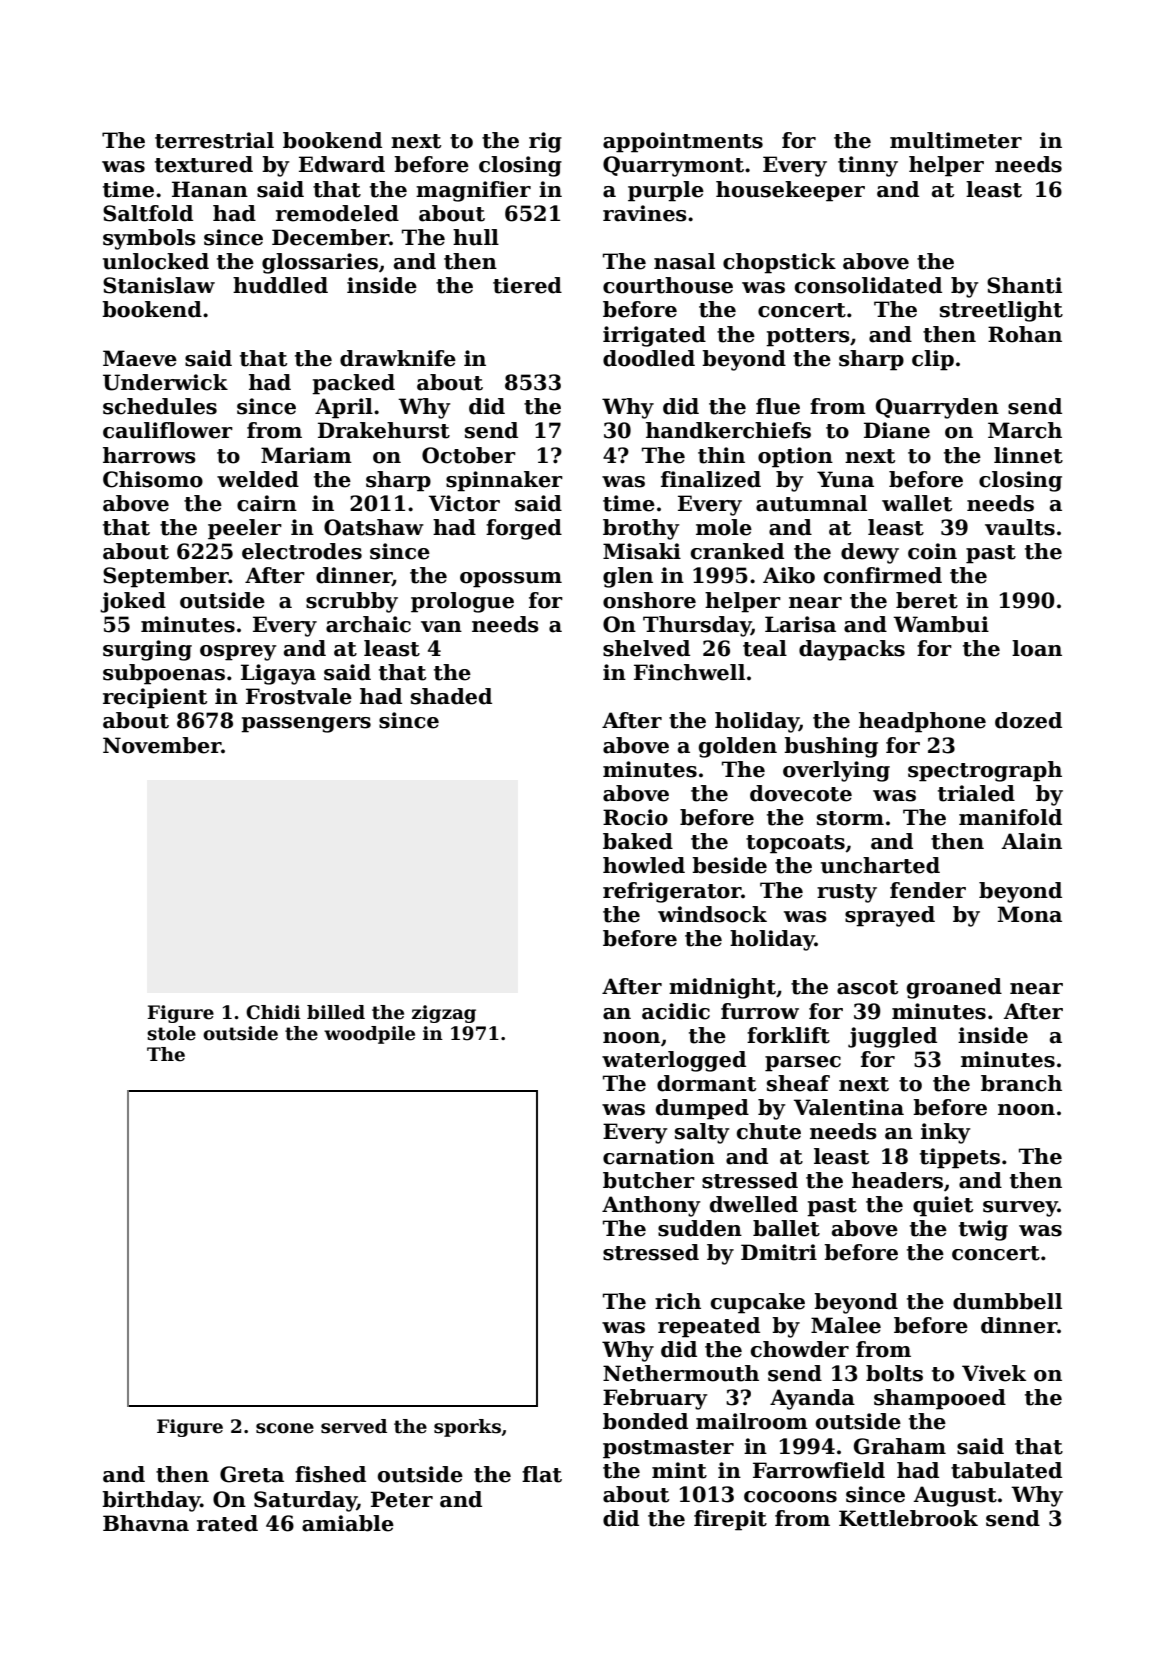  Describe the element at coordinates (908, 1518) in the page. I see `Kettlebrook` at that location.
